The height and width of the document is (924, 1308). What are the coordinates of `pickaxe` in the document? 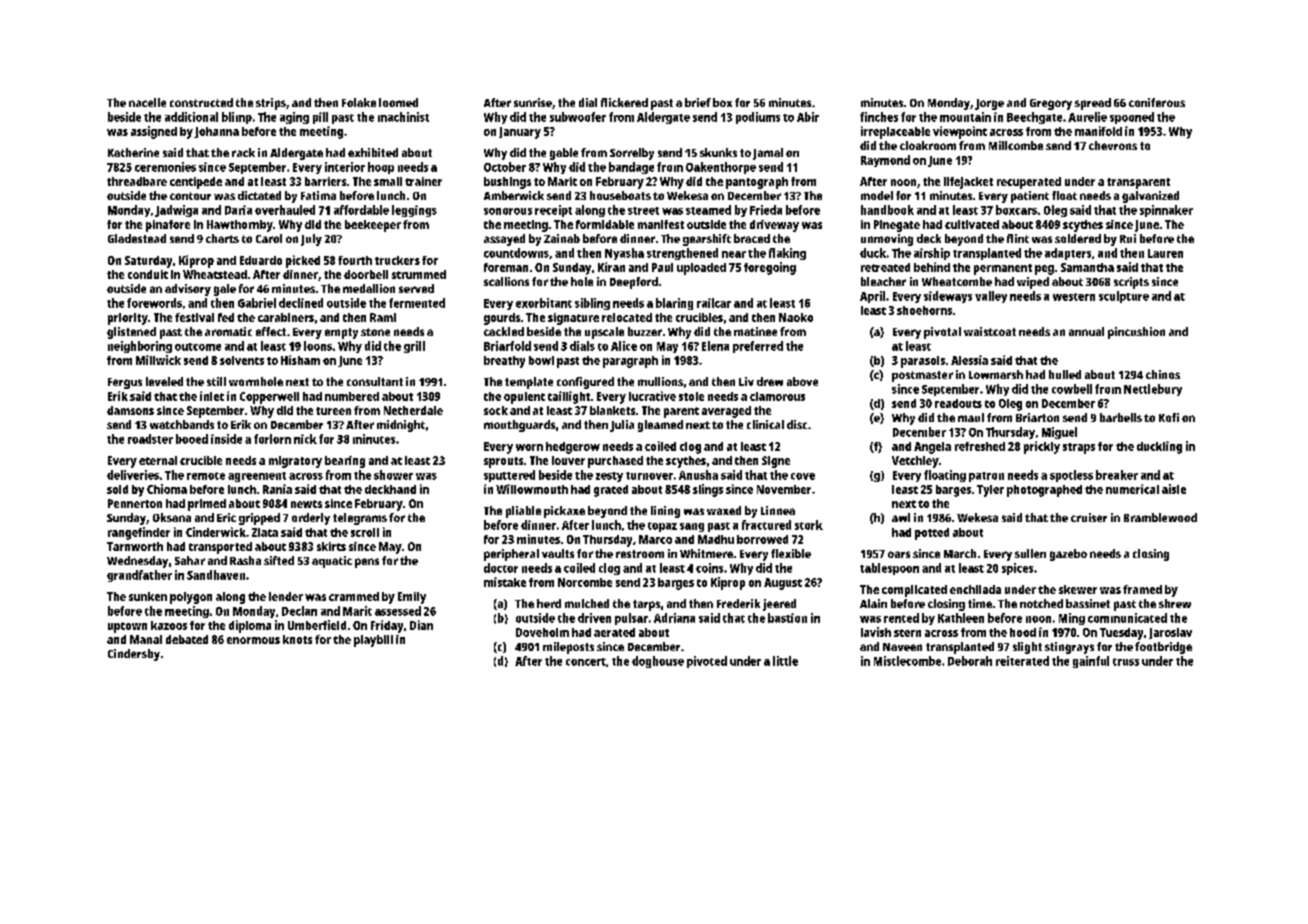 It's located at (564, 512).
